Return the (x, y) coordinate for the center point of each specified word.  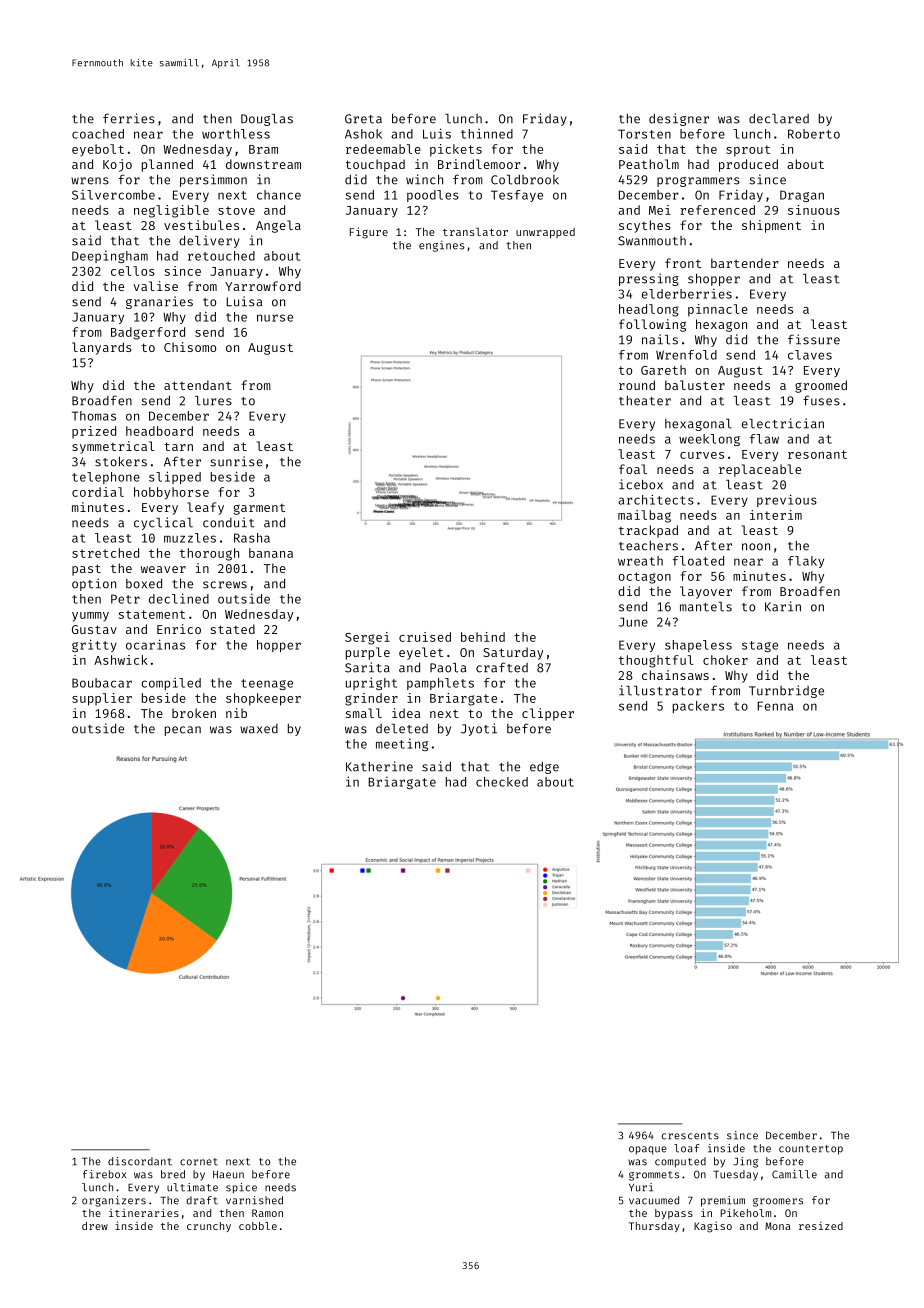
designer (679, 119)
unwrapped (545, 233)
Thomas (94, 416)
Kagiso (713, 1227)
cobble (258, 1226)
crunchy (209, 1227)
